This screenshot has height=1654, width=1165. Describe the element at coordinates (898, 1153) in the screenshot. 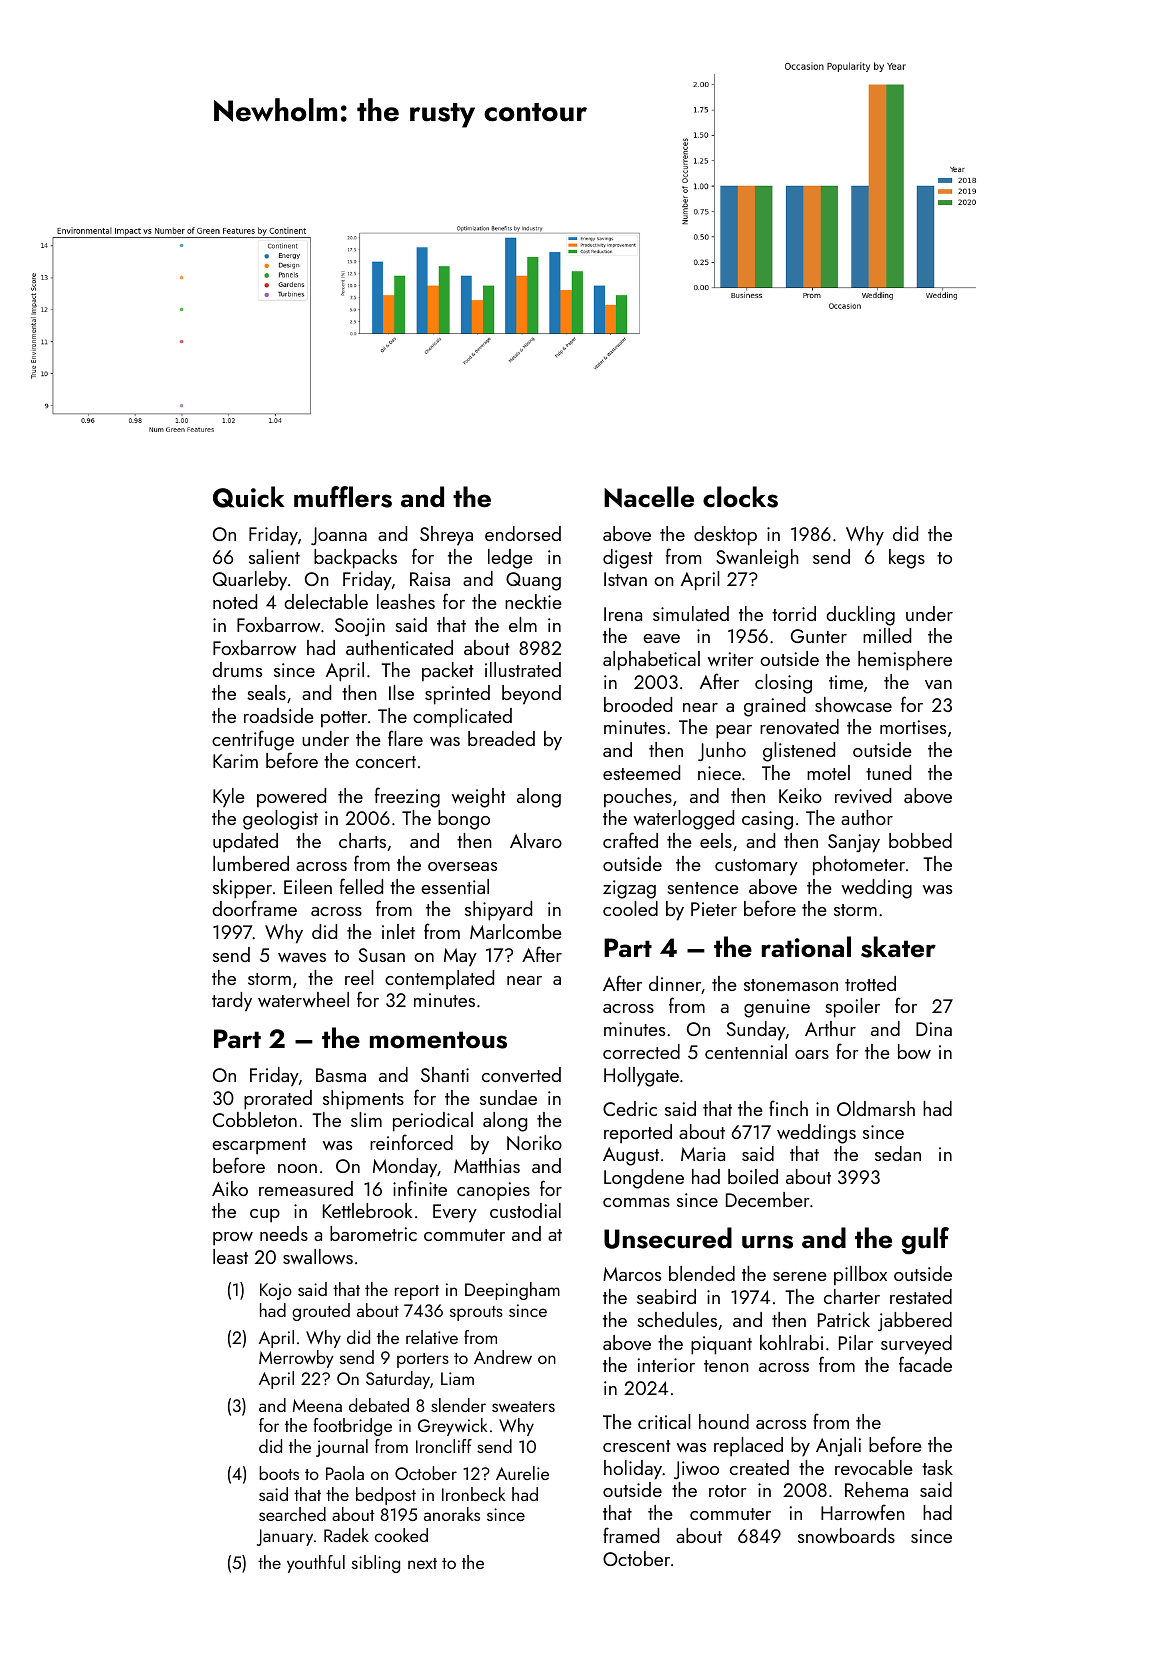

I see `sedan` at that location.
